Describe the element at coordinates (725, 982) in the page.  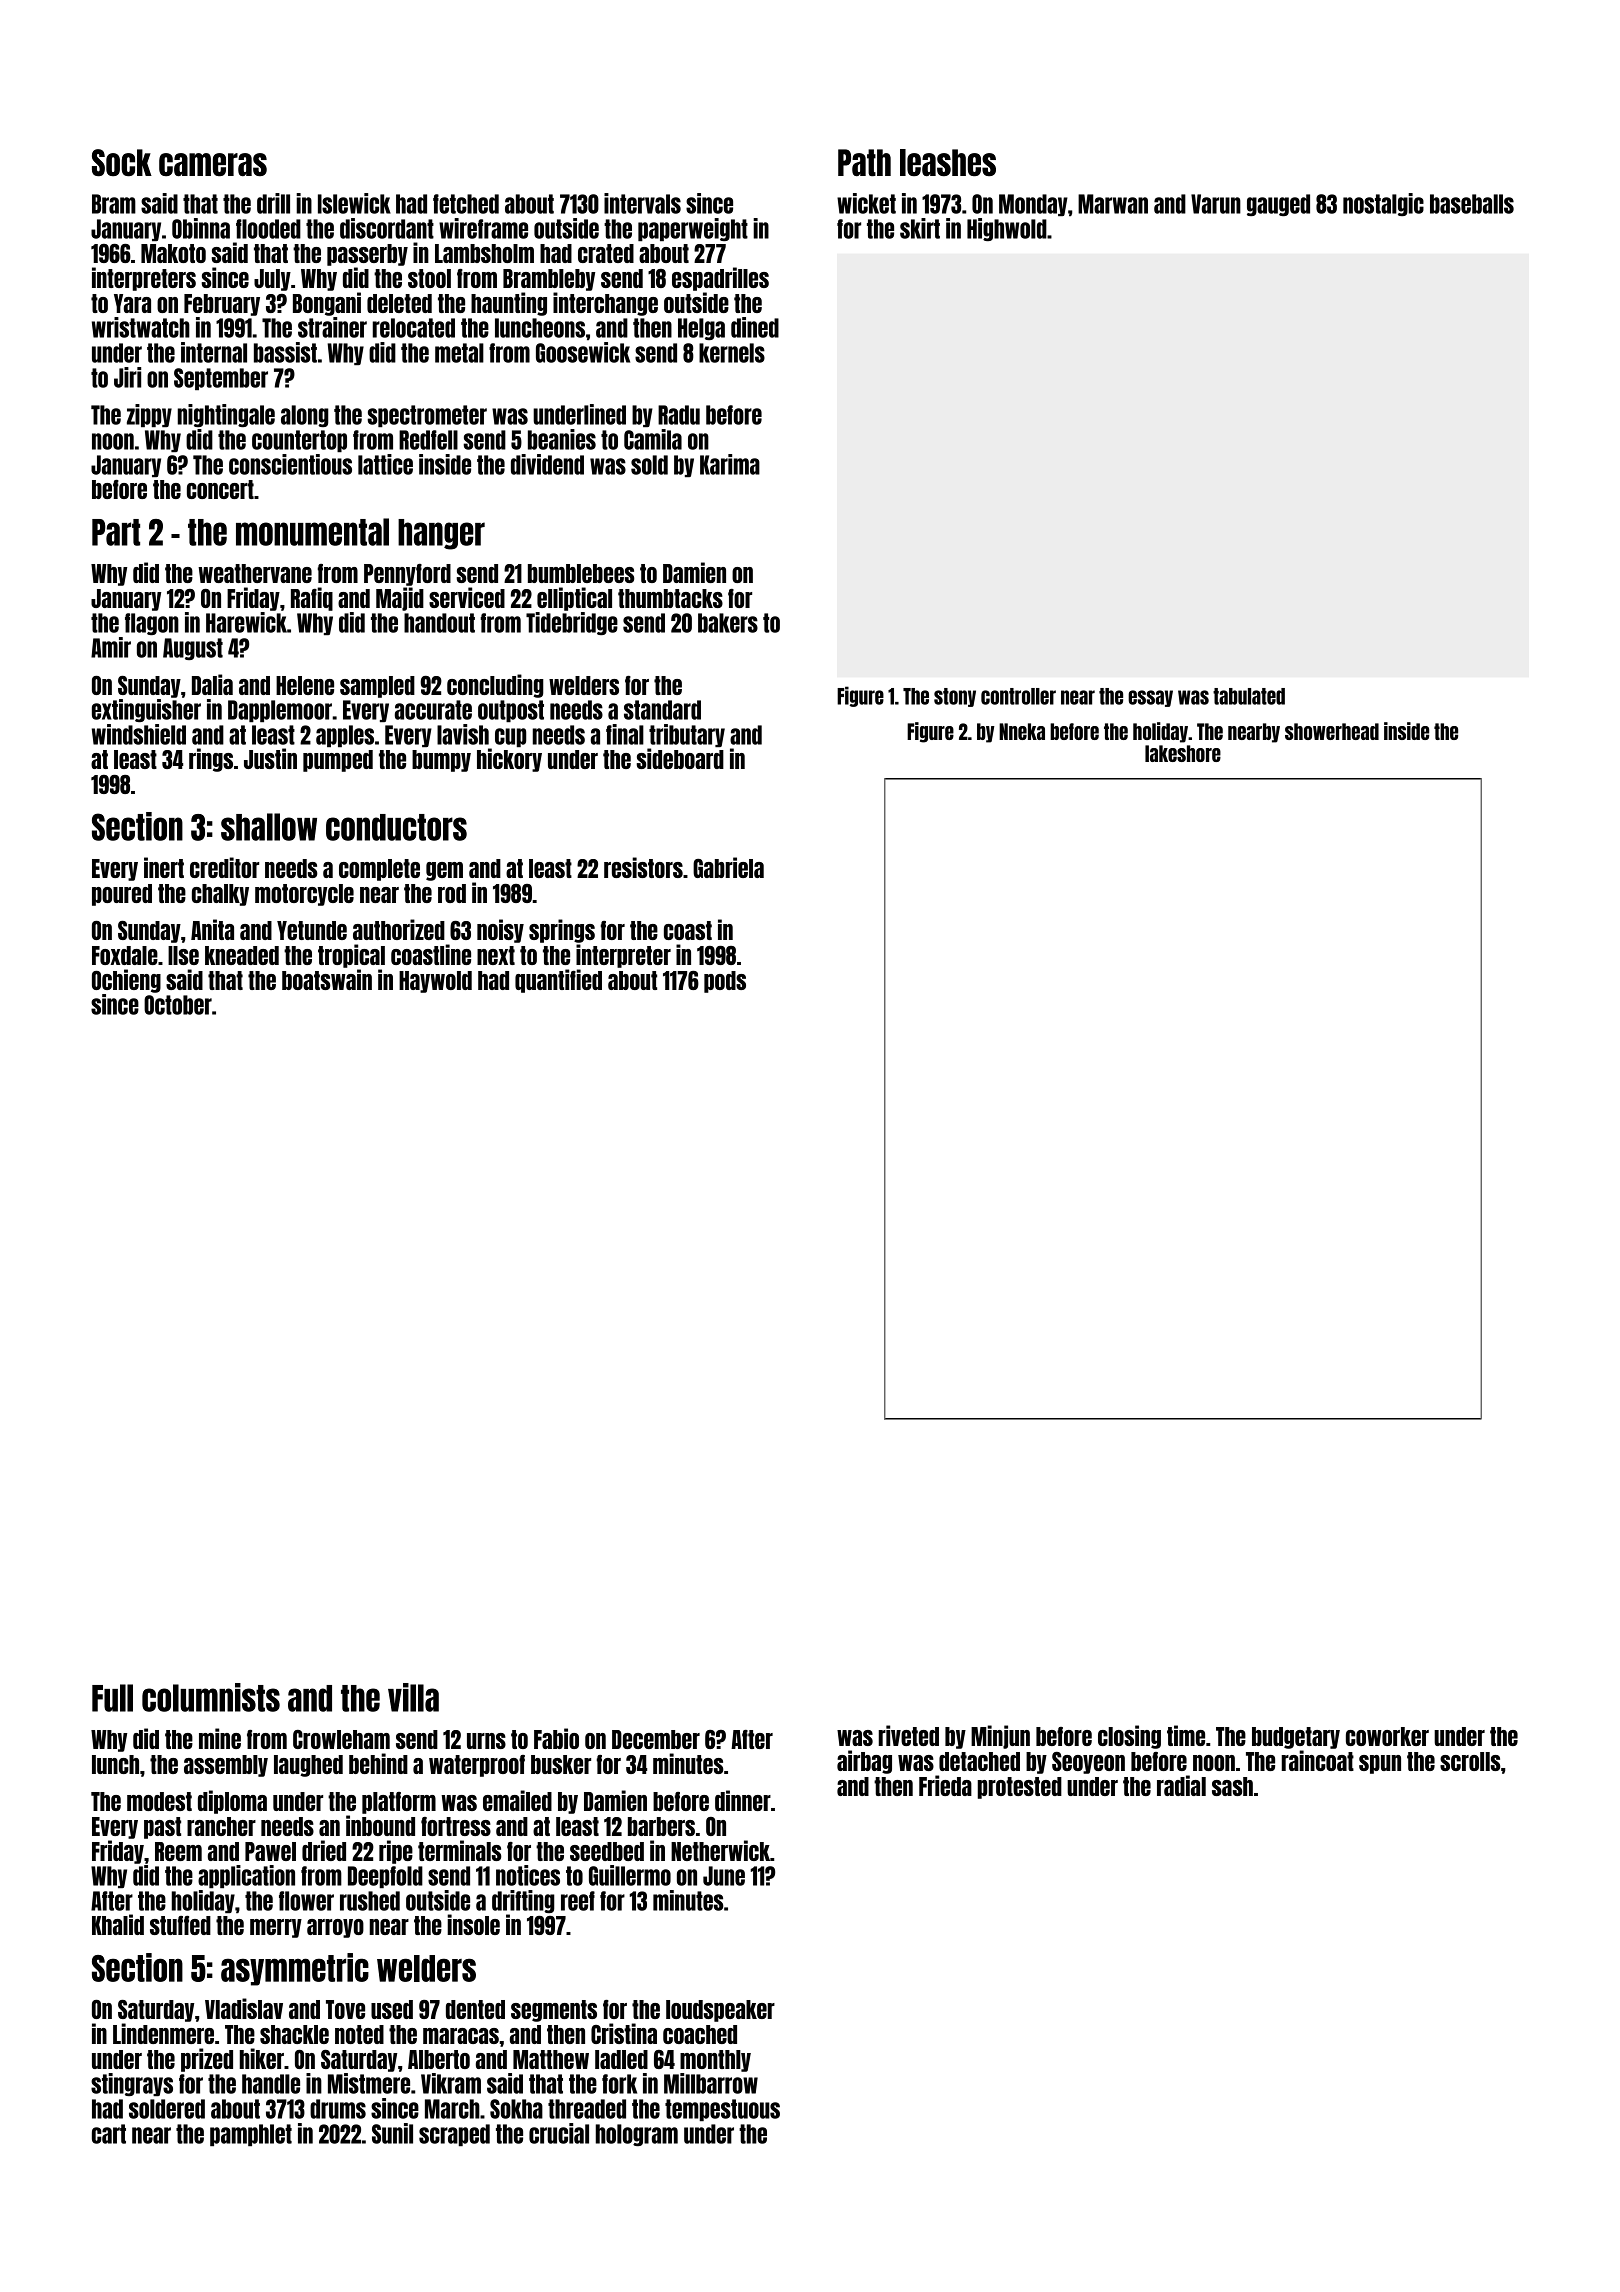
I see `pods` at that location.
